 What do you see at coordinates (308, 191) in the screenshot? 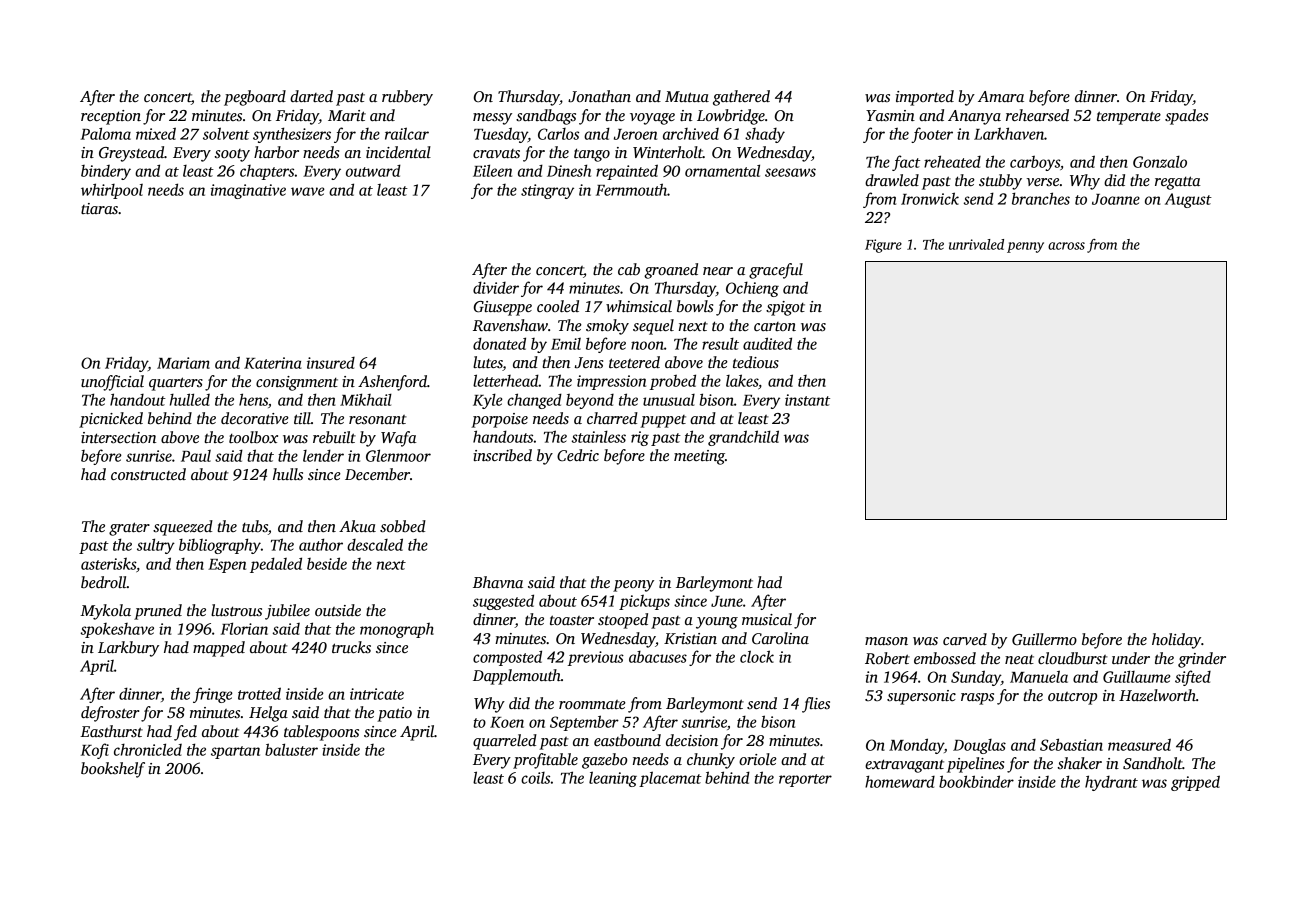
I see `wave` at bounding box center [308, 191].
